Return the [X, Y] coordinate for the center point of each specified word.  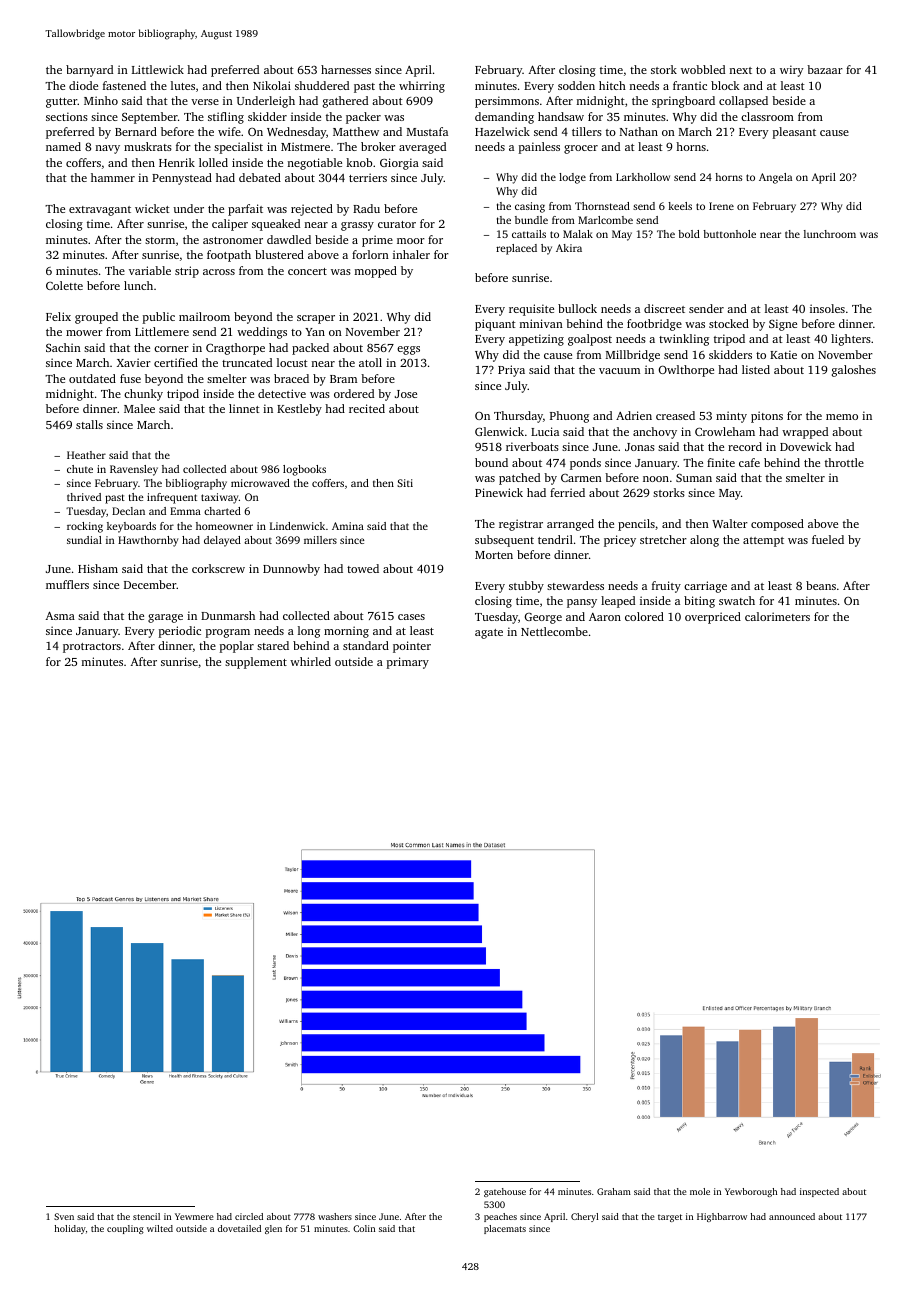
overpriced [713, 618]
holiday [70, 1229]
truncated [247, 362]
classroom [767, 116]
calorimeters [777, 616]
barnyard [89, 71]
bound [491, 462]
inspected [819, 1192]
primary [407, 663]
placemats [505, 1229]
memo [842, 417]
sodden [576, 85]
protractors [92, 648]
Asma [60, 615]
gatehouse [505, 1192]
